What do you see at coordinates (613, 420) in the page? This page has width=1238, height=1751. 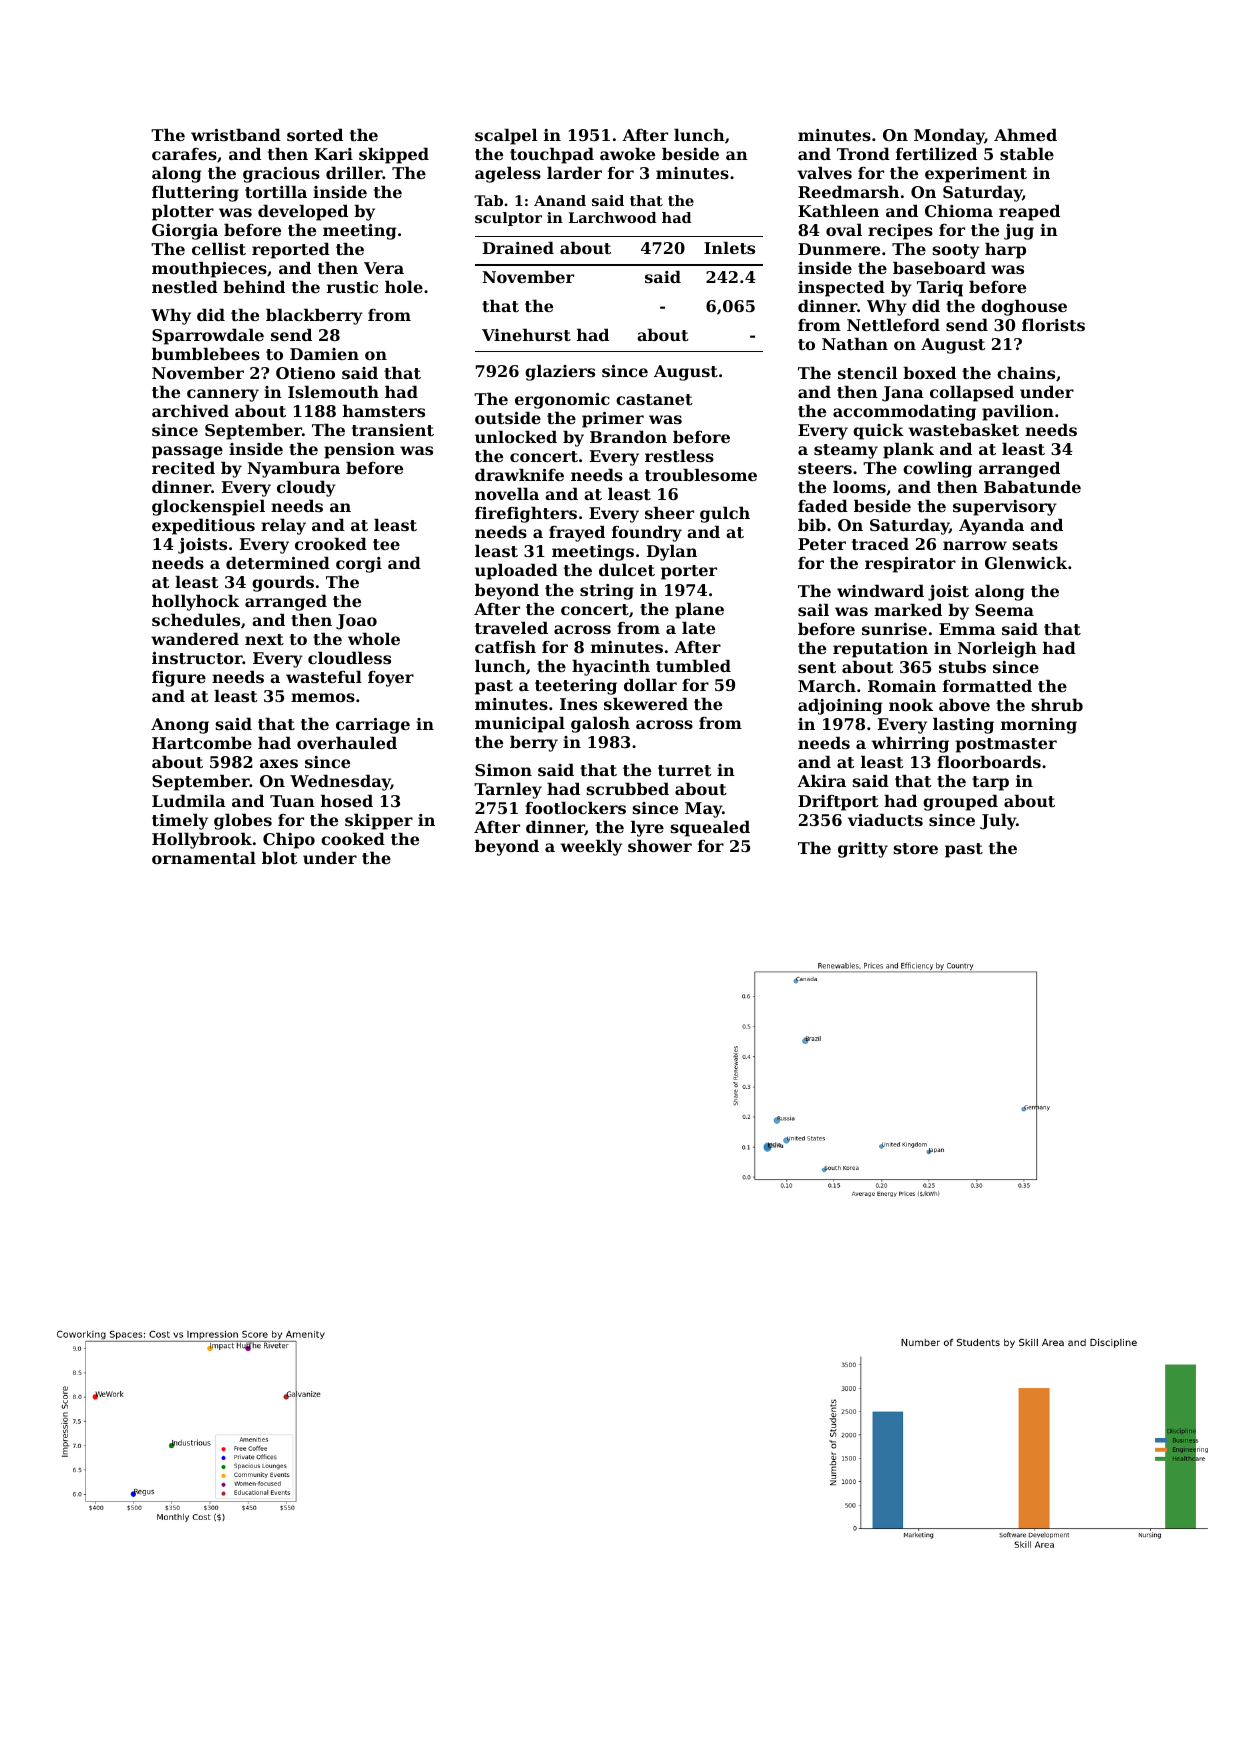 I see `primer` at bounding box center [613, 420].
